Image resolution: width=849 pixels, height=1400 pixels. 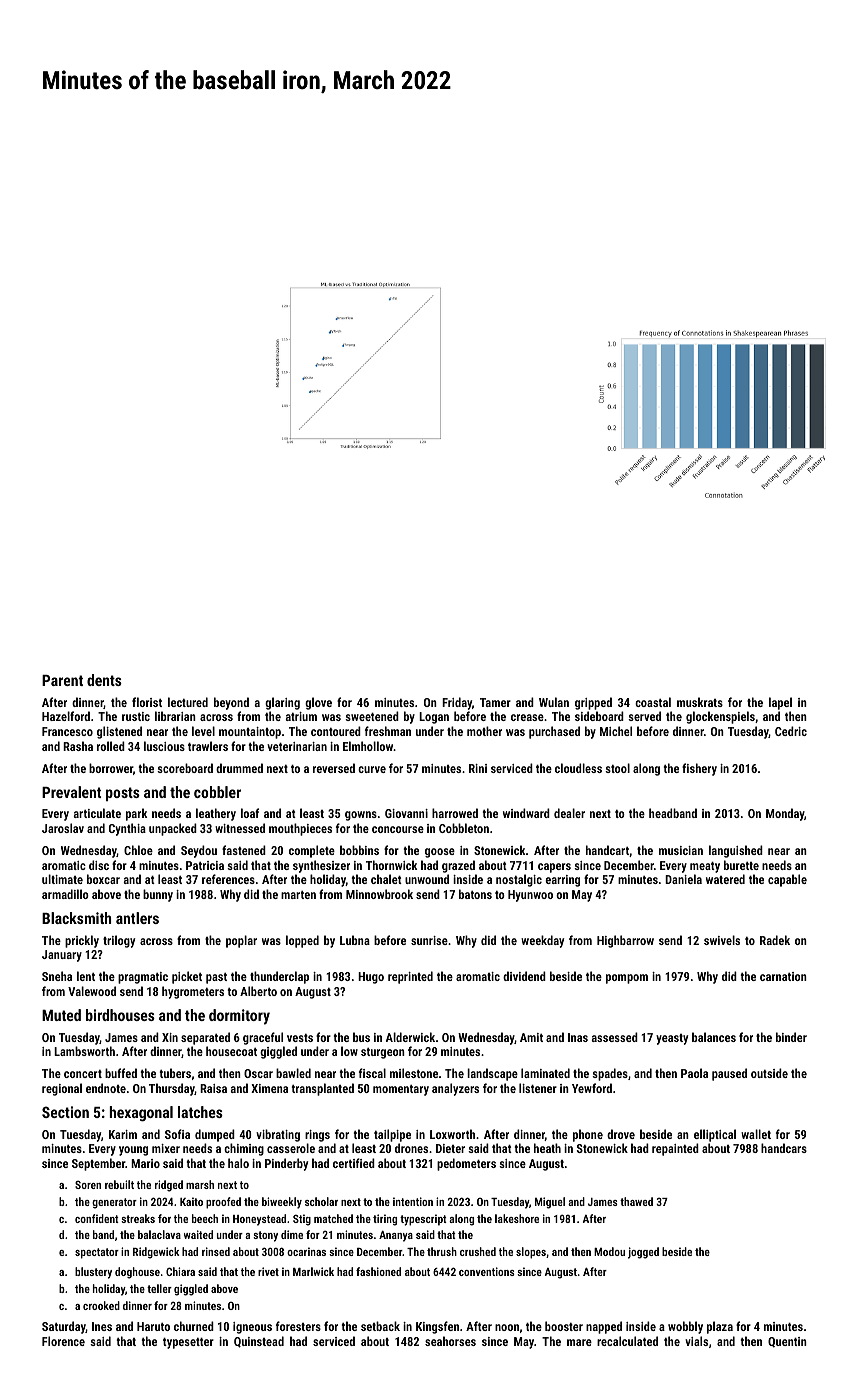 What do you see at coordinates (62, 680) in the document?
I see `Parent` at bounding box center [62, 680].
